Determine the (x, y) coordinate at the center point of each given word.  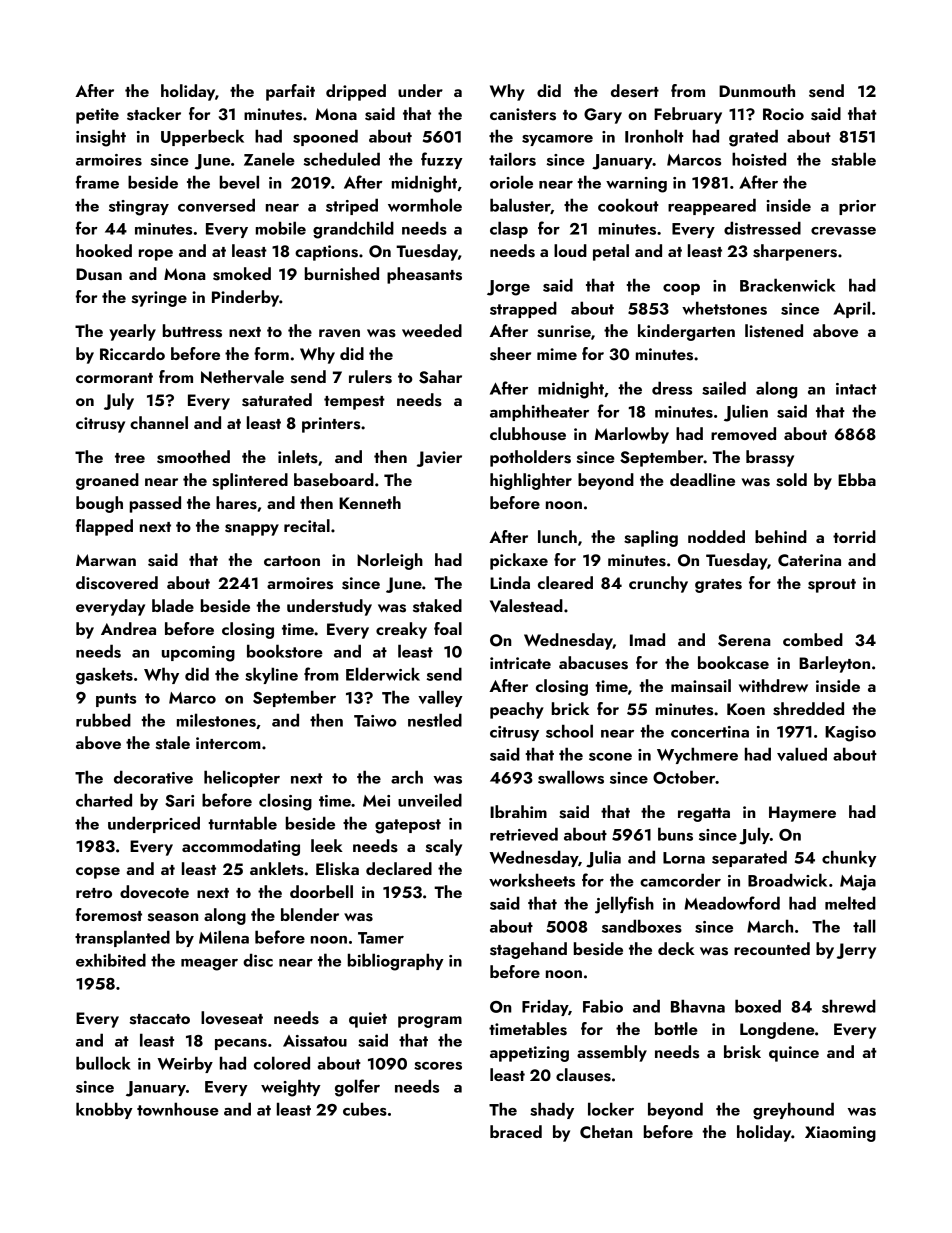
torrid (854, 536)
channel (159, 422)
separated (749, 858)
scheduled (341, 159)
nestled (435, 720)
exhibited (111, 960)
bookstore (285, 651)
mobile (281, 228)
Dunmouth (757, 90)
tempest (354, 403)
